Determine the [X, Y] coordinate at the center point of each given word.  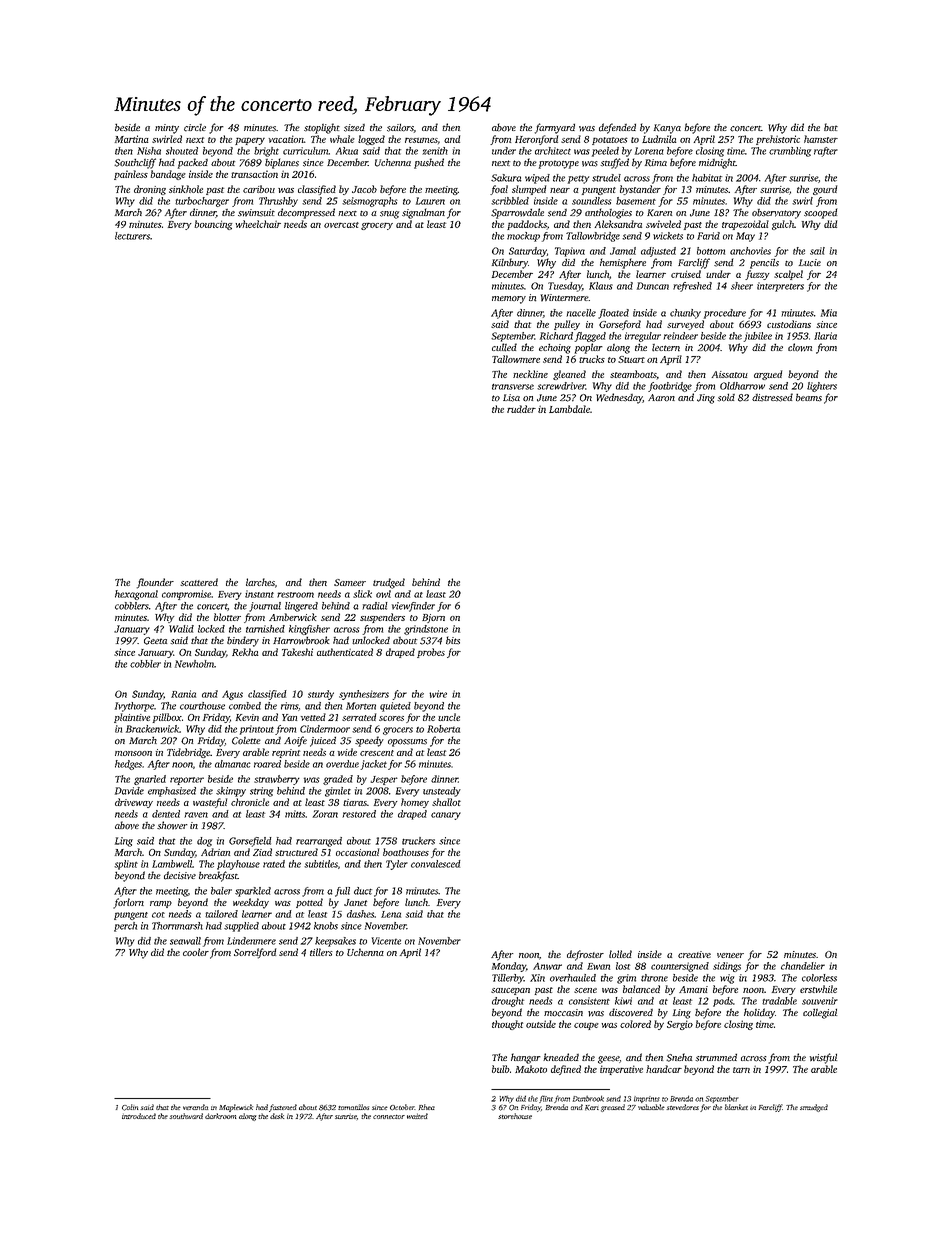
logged [371, 140]
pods [723, 1002]
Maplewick [236, 1108]
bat [831, 127]
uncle [449, 717]
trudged [389, 583]
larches [260, 582]
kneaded [561, 1057]
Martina [132, 139]
